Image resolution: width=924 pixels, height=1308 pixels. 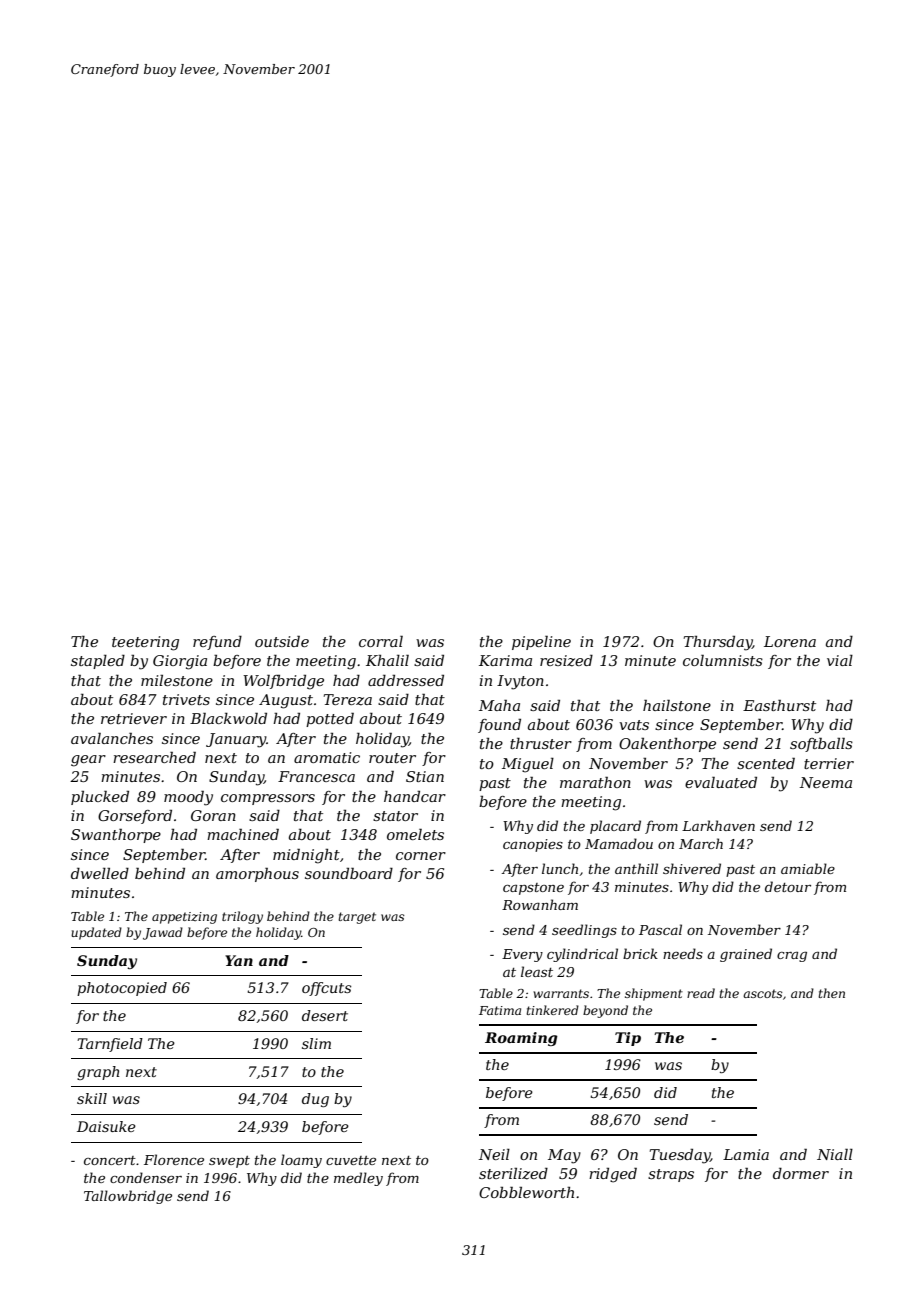 I want to click on addressed, so click(x=406, y=680).
